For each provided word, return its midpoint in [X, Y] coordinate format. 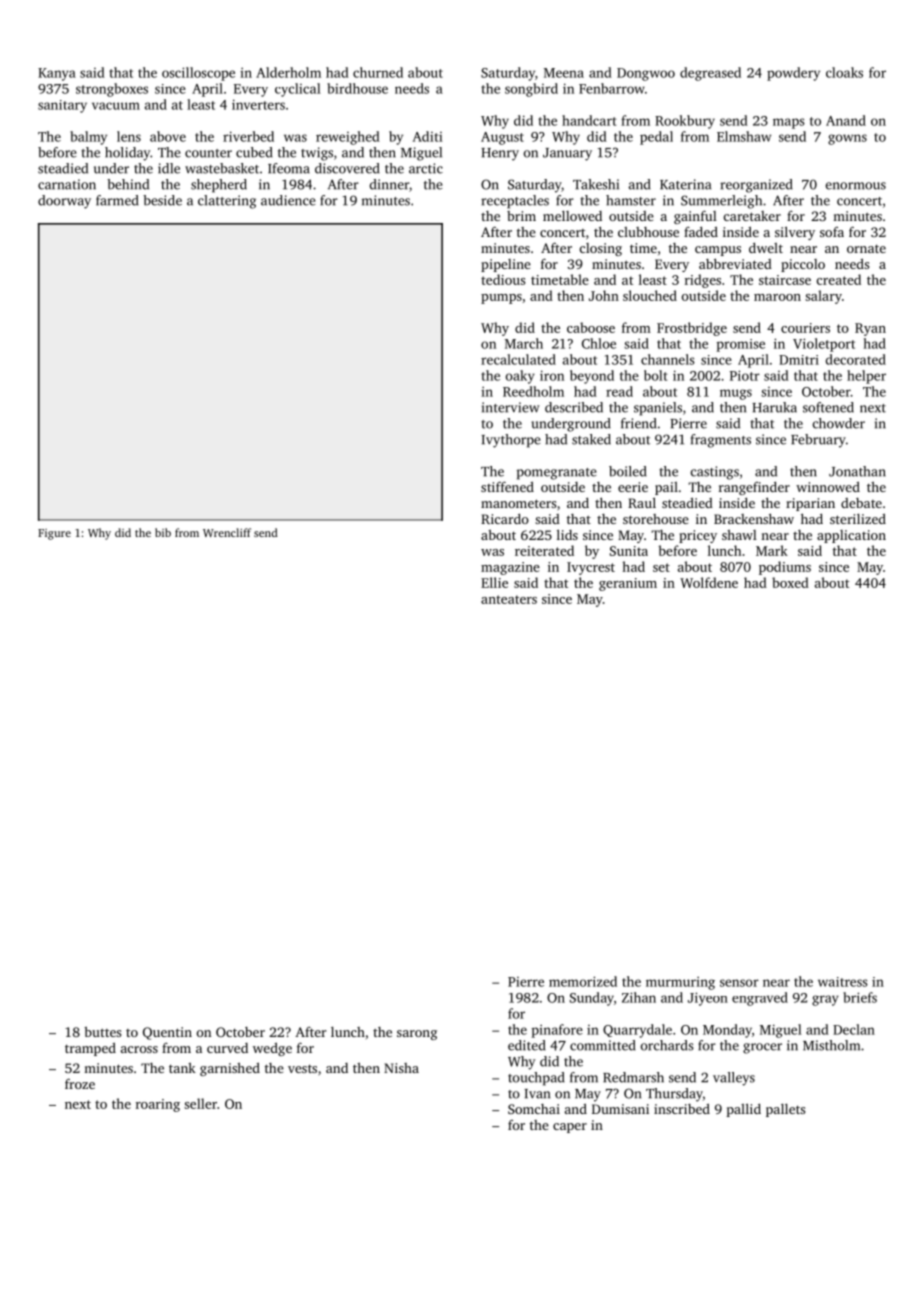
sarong [417, 1035]
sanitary [62, 106]
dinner [389, 184]
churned [378, 72]
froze [80, 1083]
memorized [583, 981]
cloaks [844, 72]
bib [163, 532]
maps [789, 123]
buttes [102, 1032]
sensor [739, 983]
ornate [866, 248]
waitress [843, 982]
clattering [227, 202]
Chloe [599, 343]
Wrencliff [227, 532]
